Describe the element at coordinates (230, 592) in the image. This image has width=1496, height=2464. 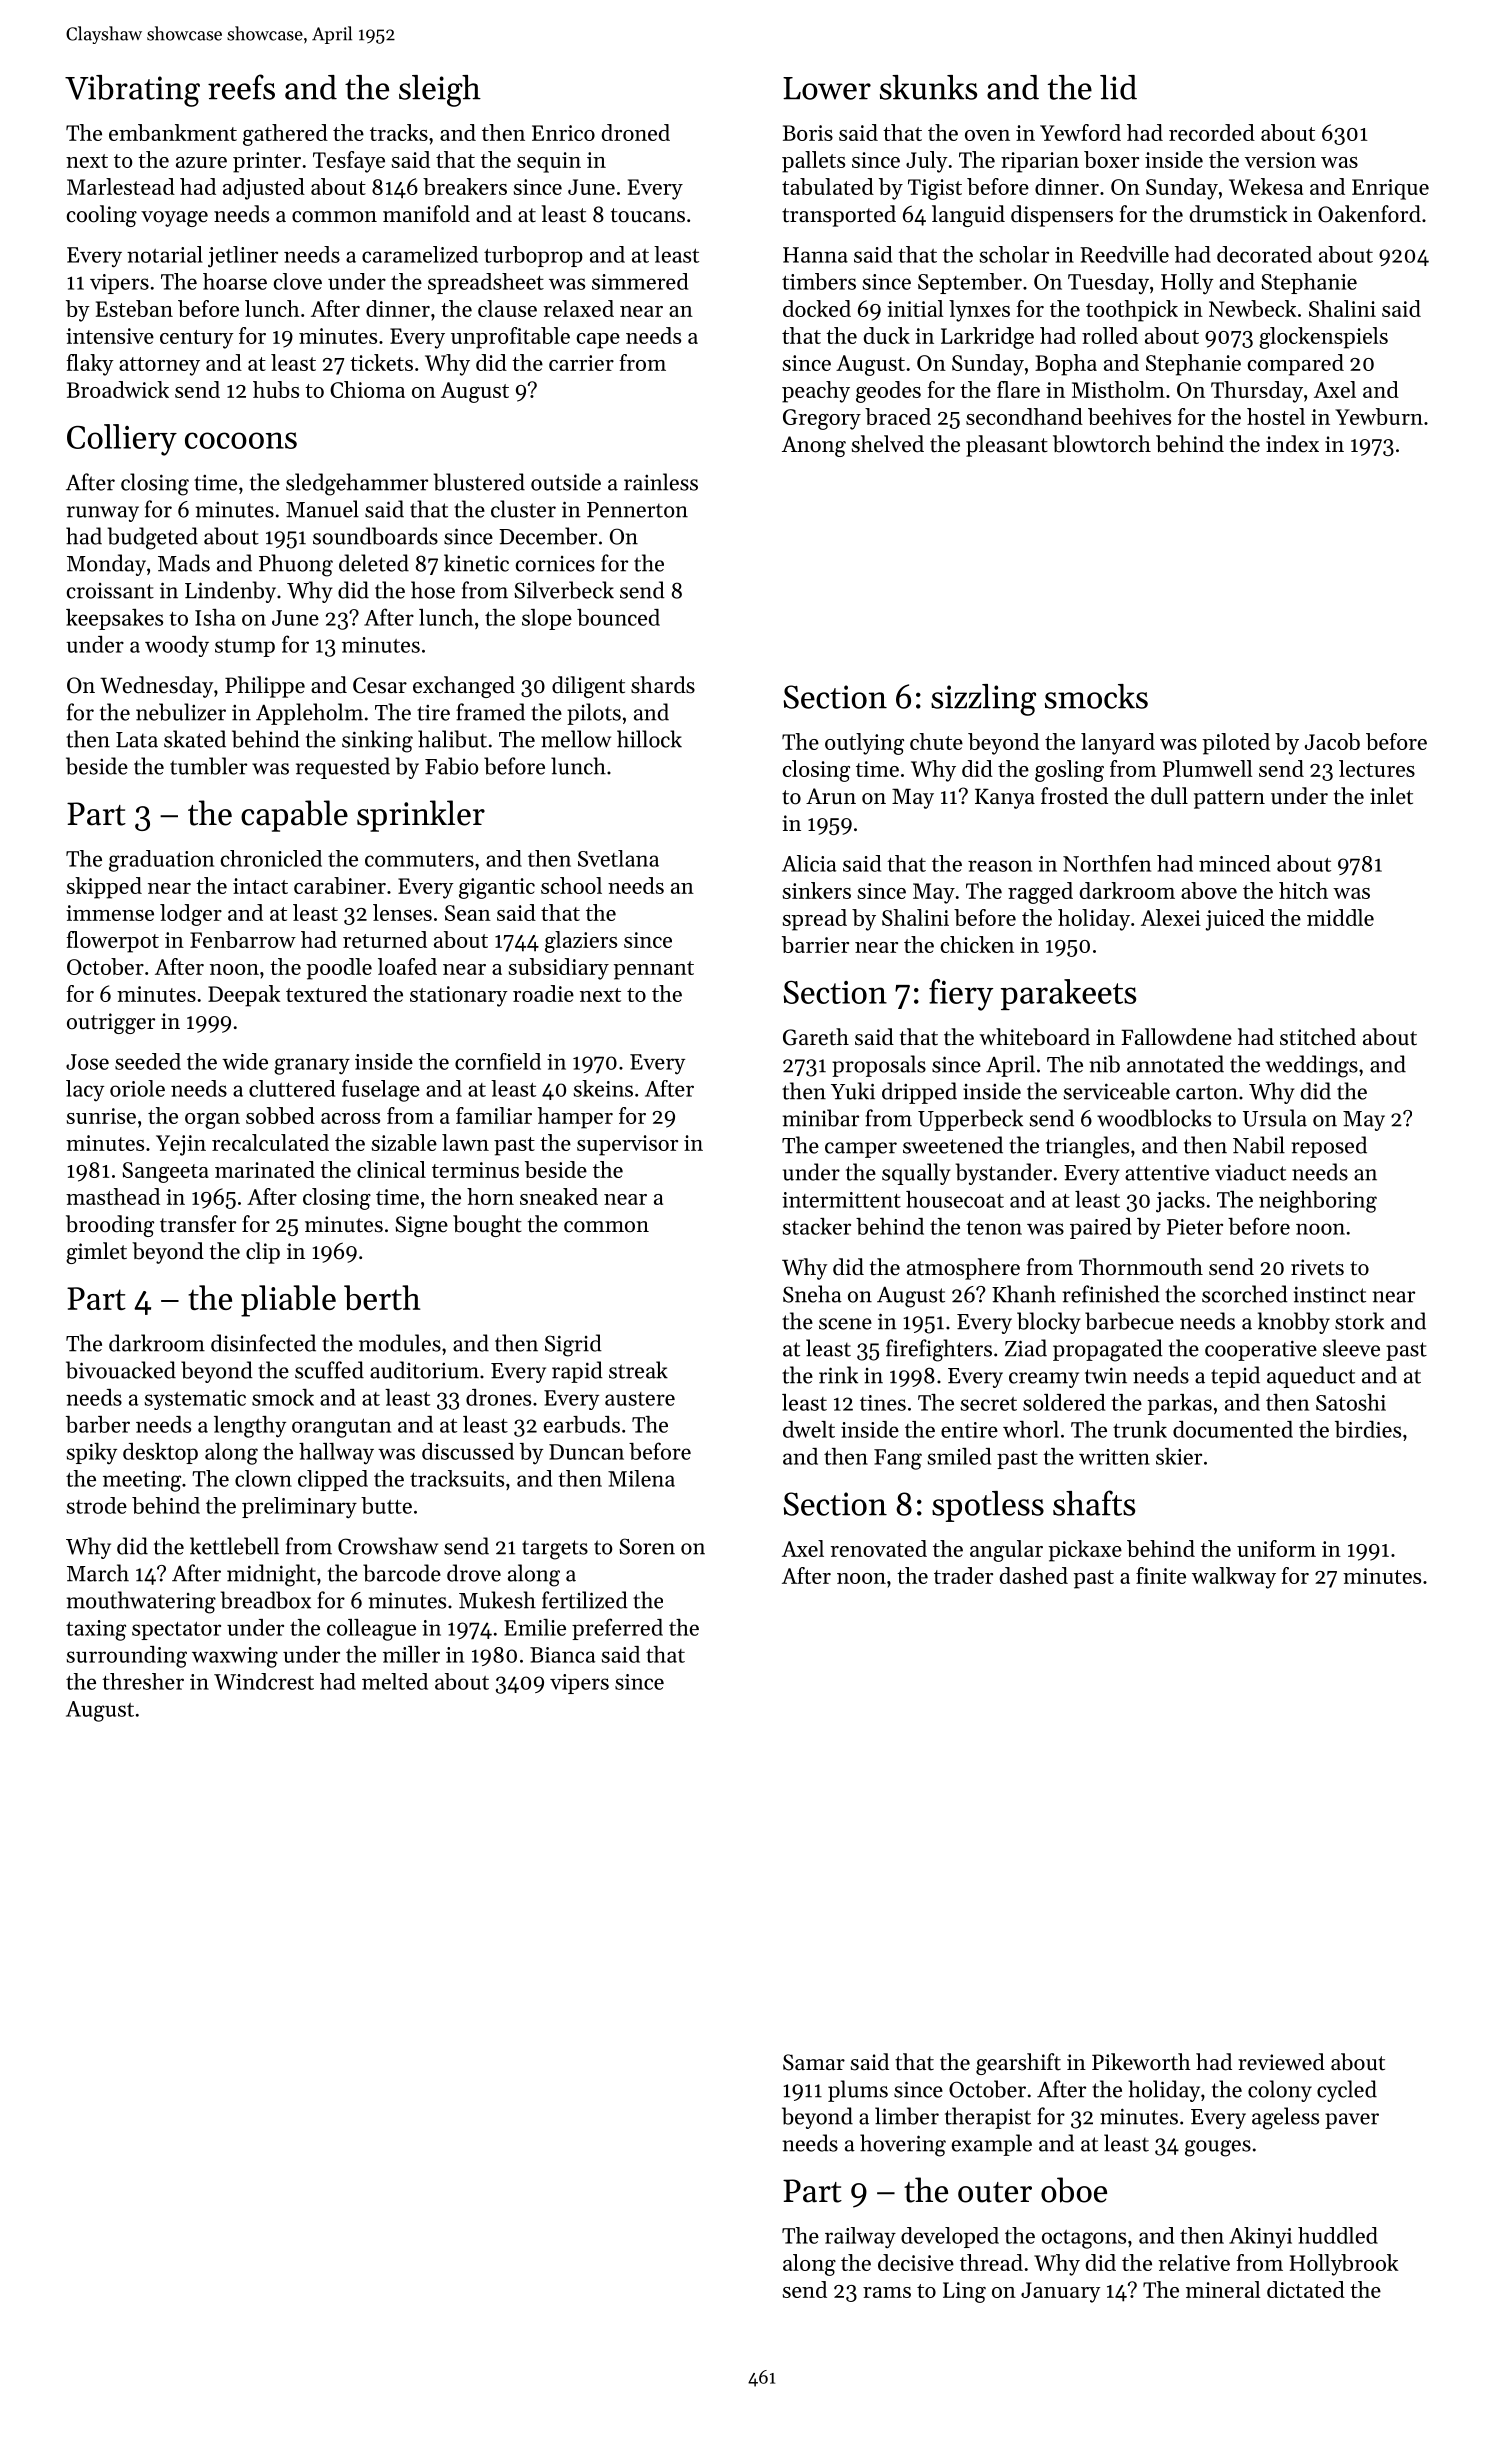
I see `Lindenby` at that location.
